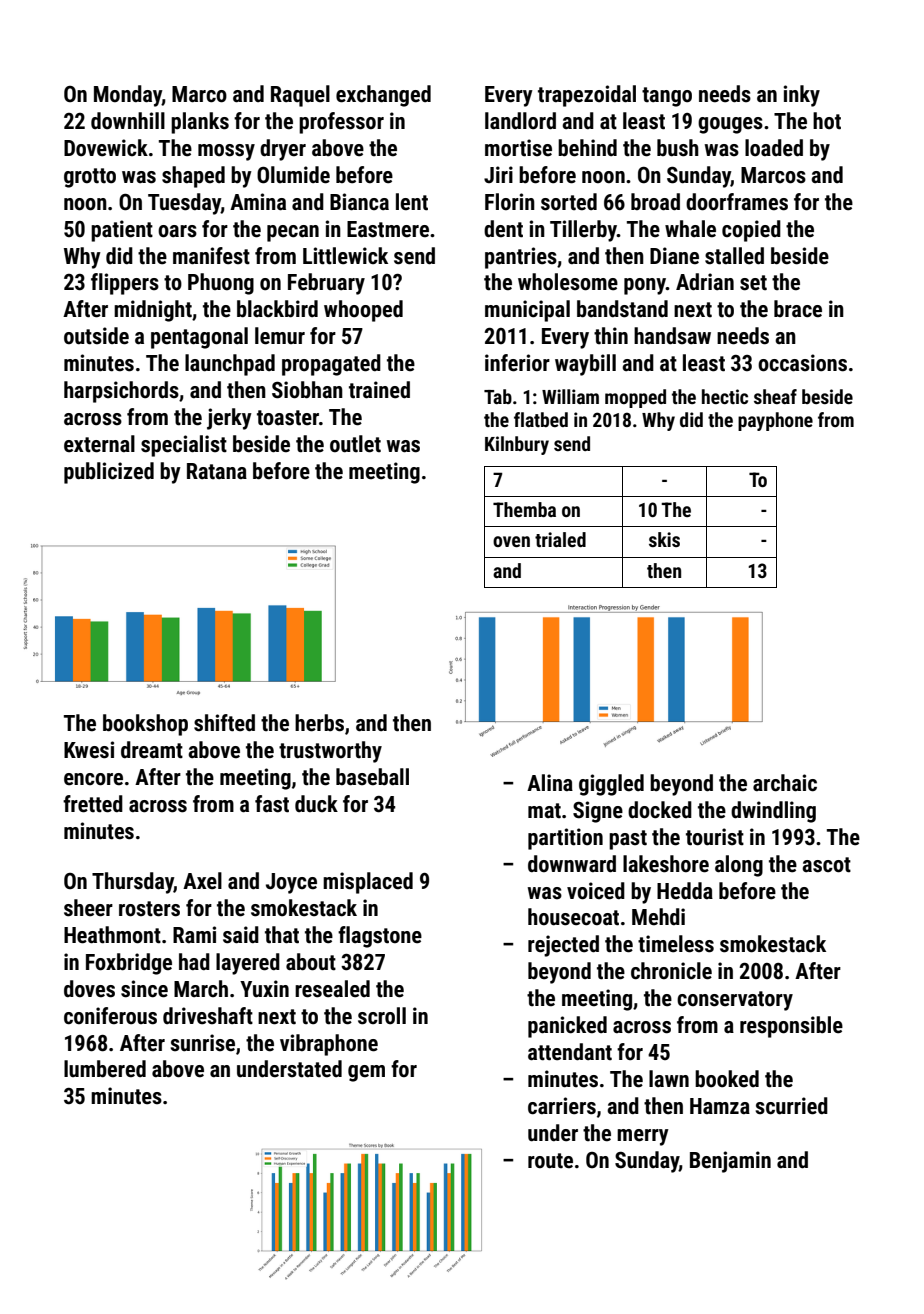 This screenshot has width=924, height=1314. Describe the element at coordinates (110, 1016) in the screenshot. I see `coniferous` at that location.
